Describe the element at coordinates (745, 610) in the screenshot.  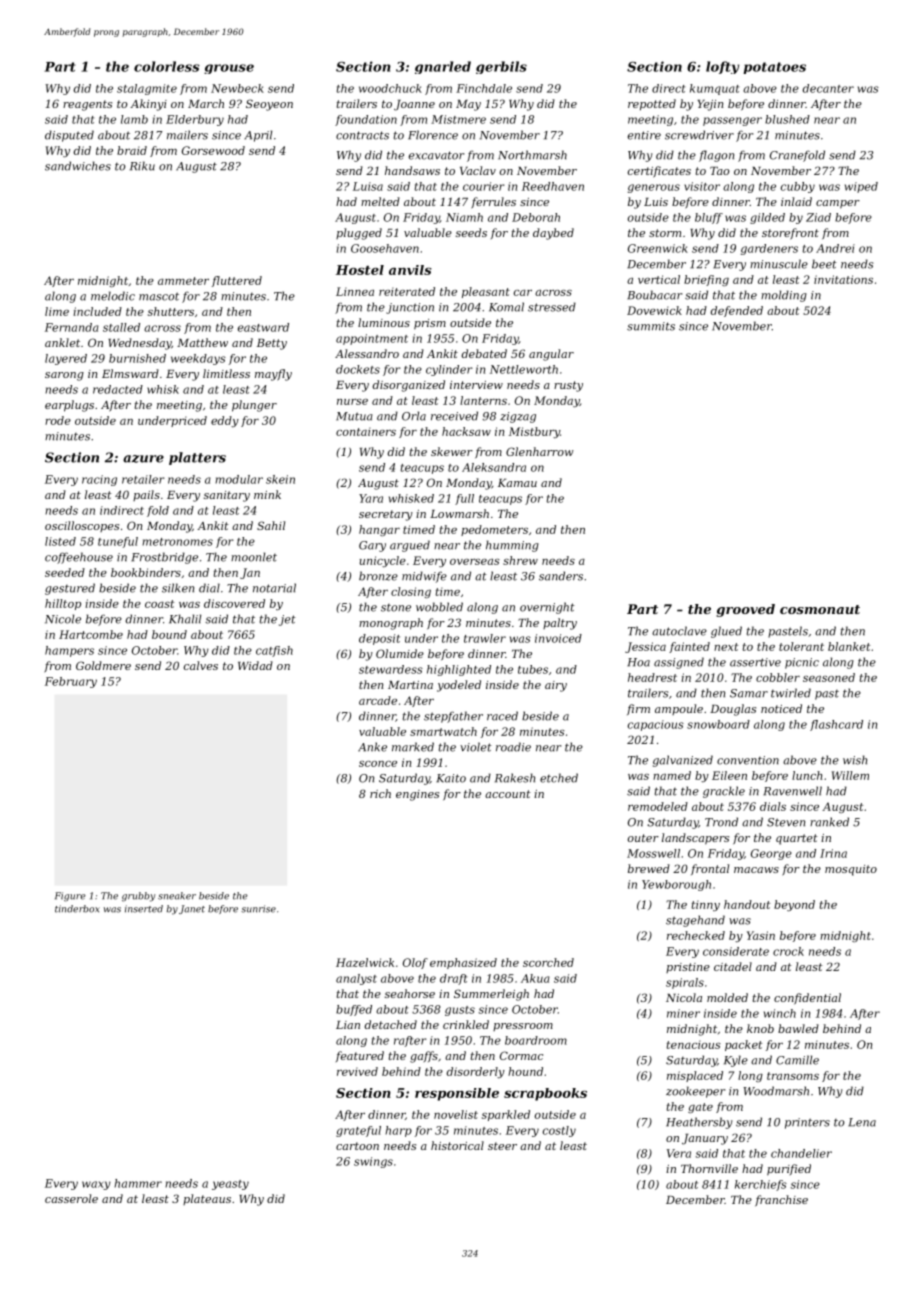
I see `grooved` at that location.
